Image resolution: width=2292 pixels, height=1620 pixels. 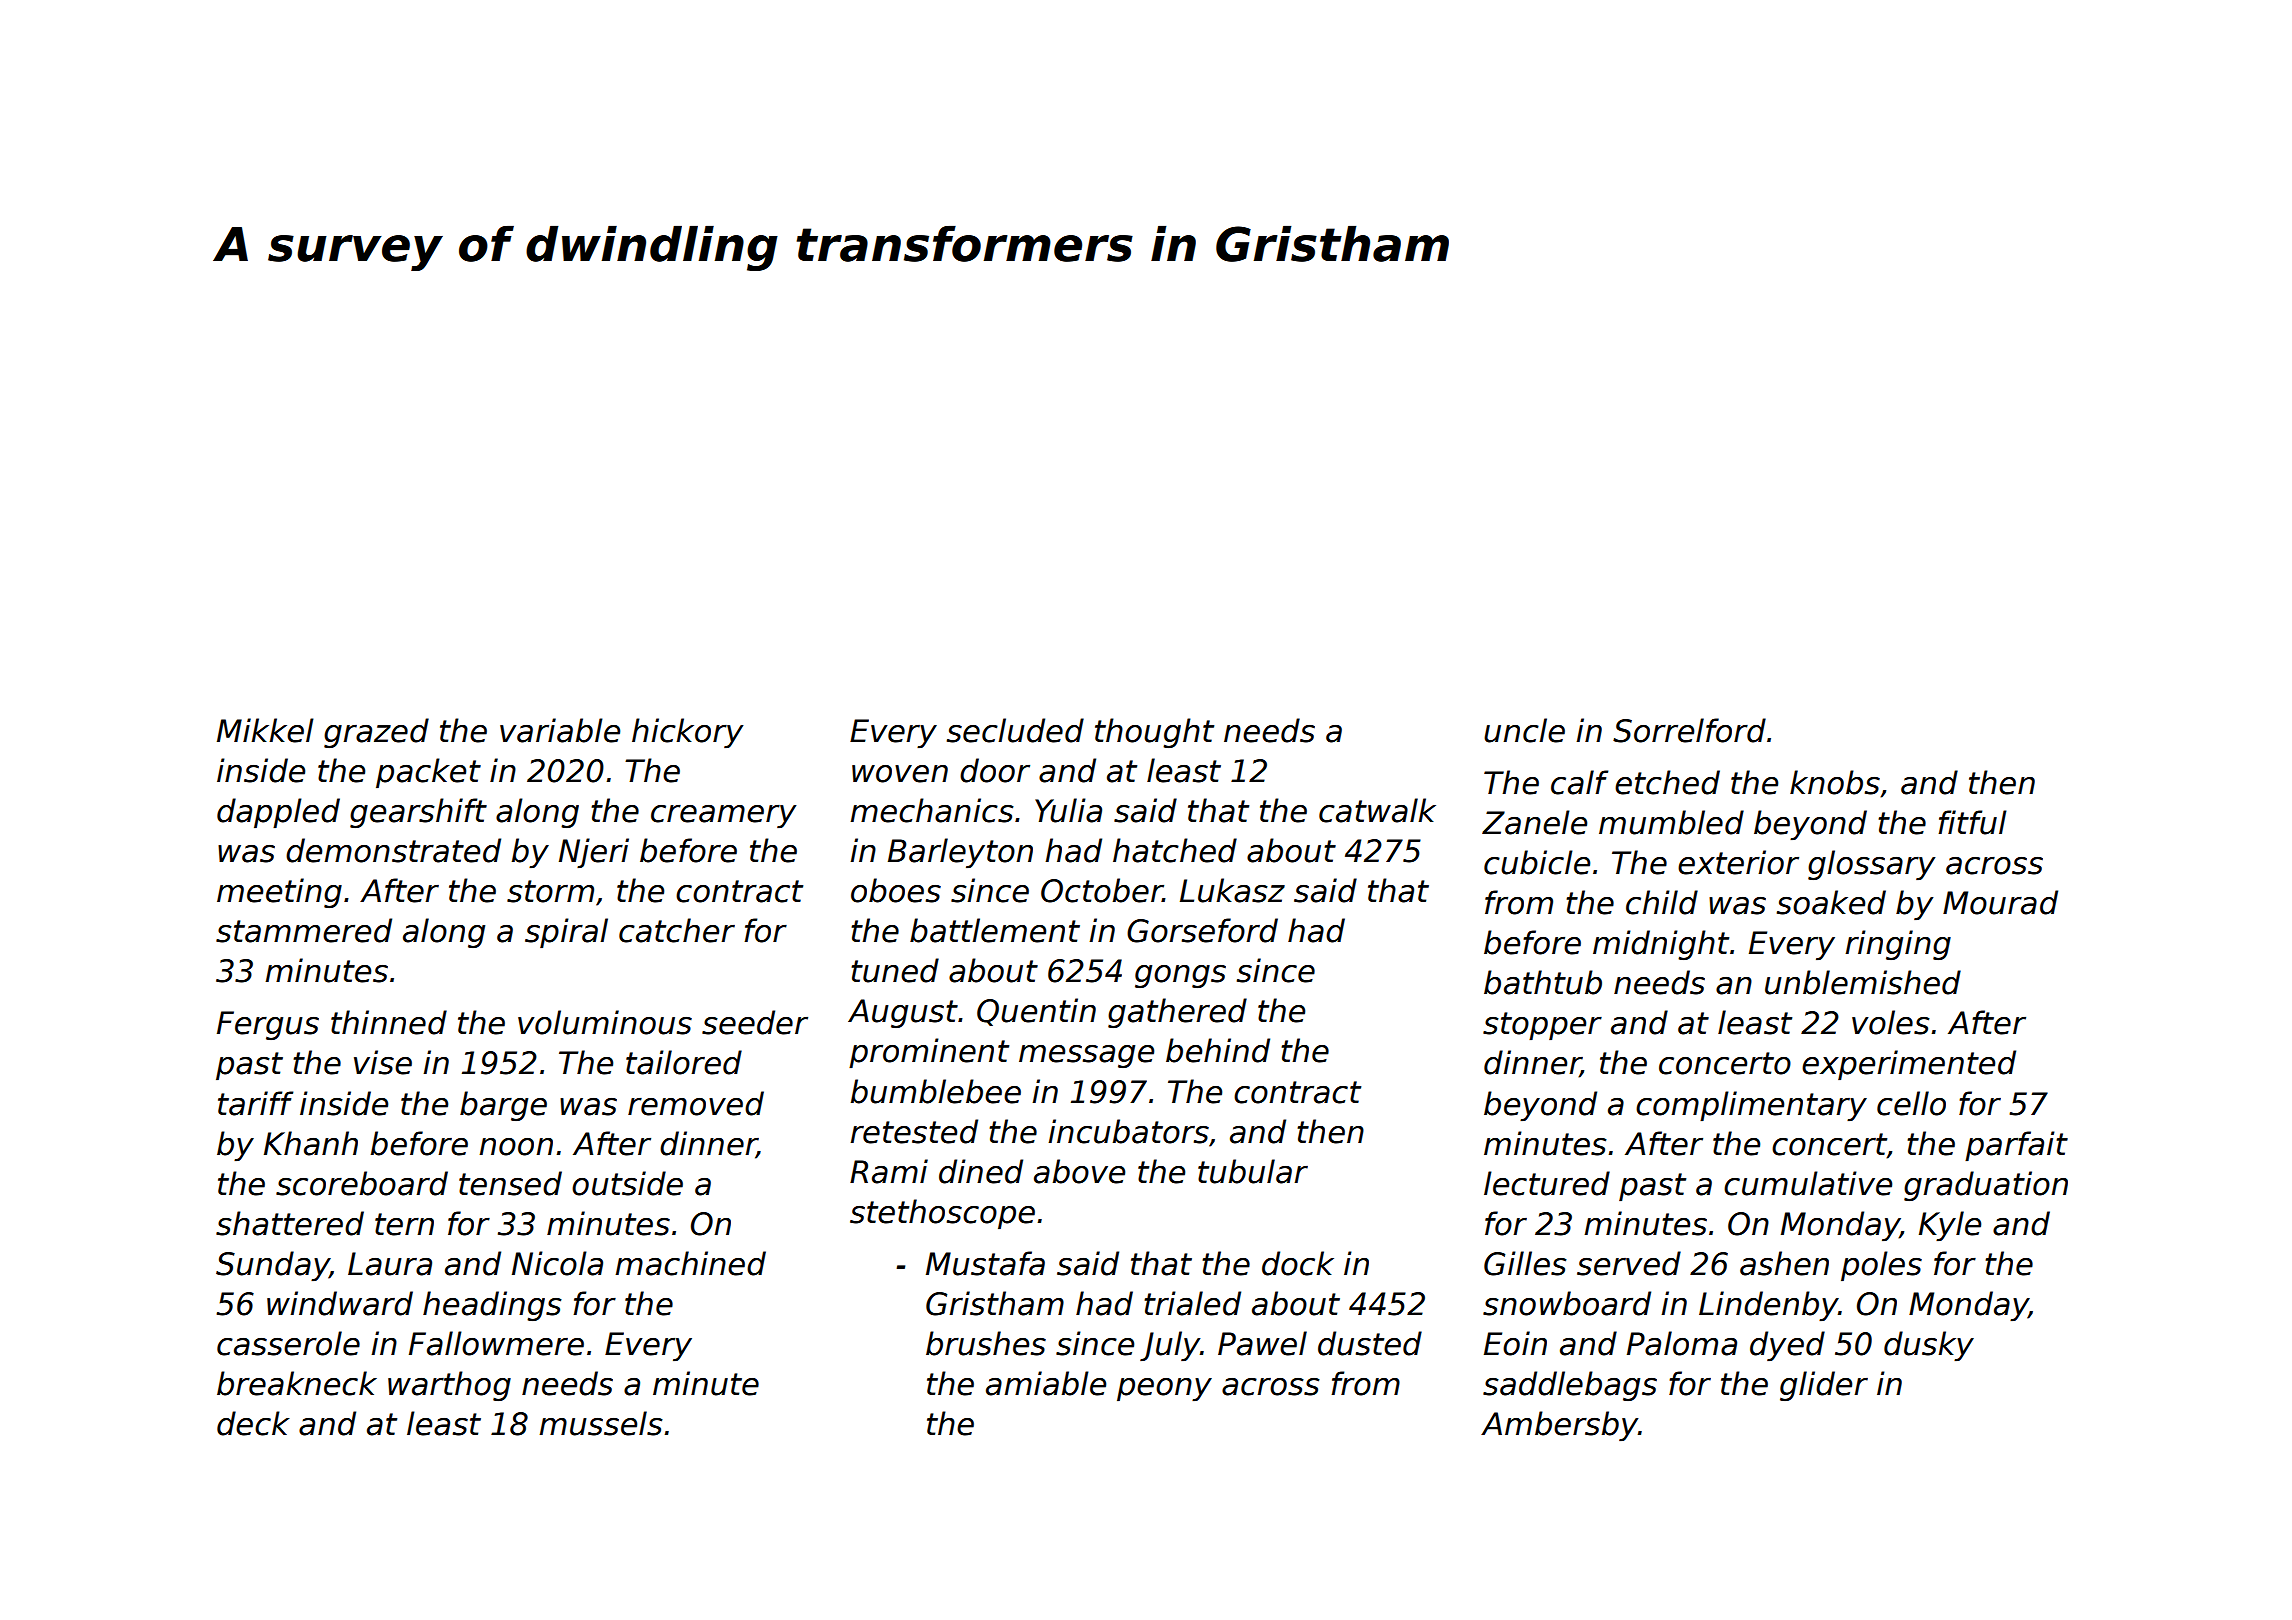 What do you see at coordinates (1689, 730) in the document?
I see `Sorrelford` at bounding box center [1689, 730].
